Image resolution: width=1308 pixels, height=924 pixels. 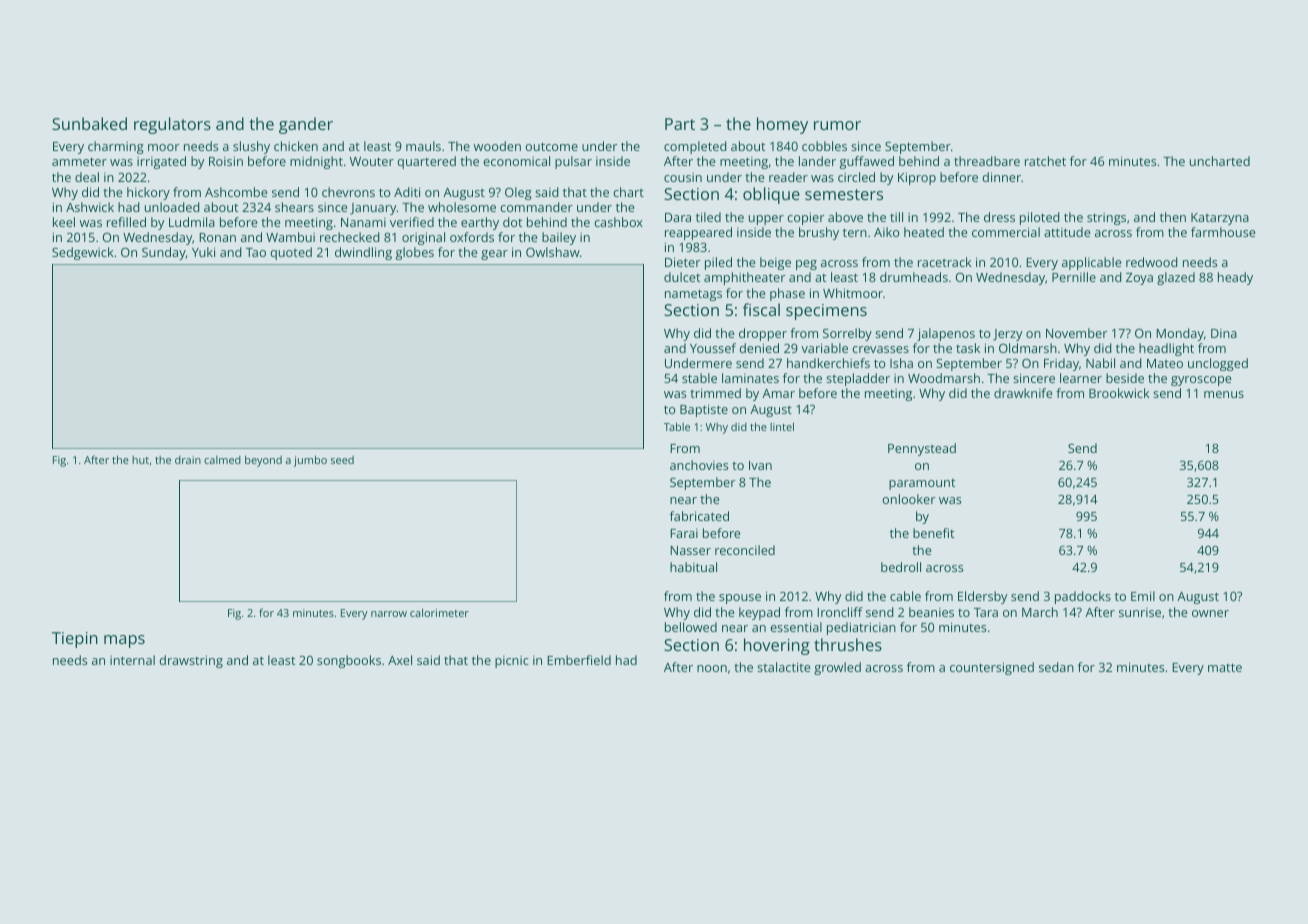 What do you see at coordinates (680, 124) in the screenshot?
I see `Part` at bounding box center [680, 124].
